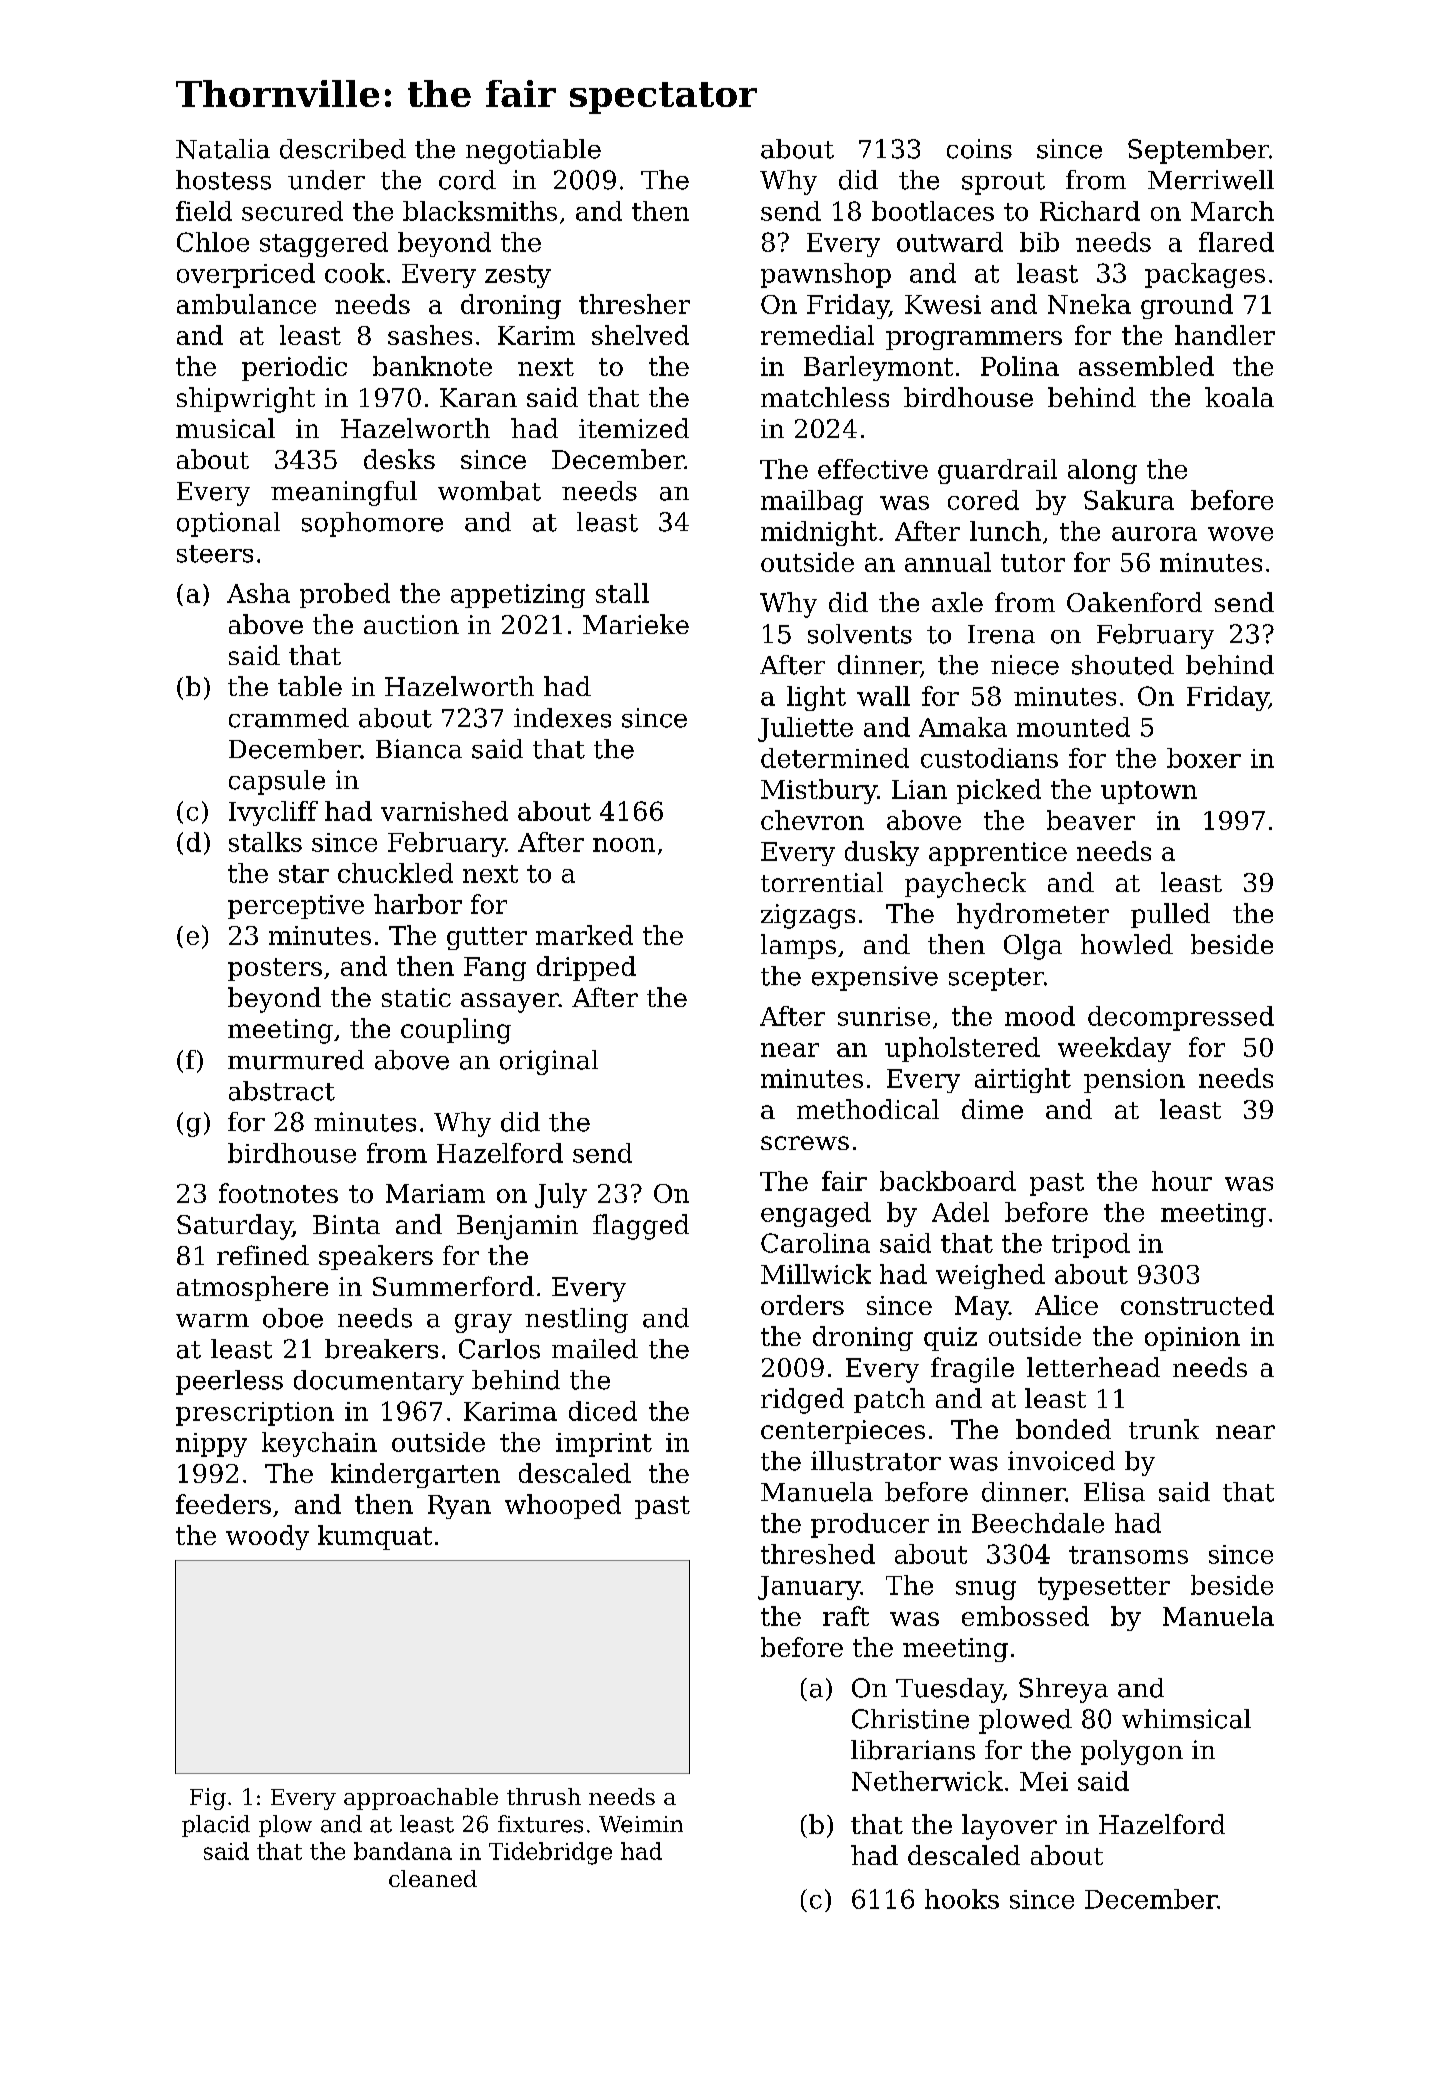  What do you see at coordinates (223, 180) in the screenshot?
I see `hostess` at bounding box center [223, 180].
